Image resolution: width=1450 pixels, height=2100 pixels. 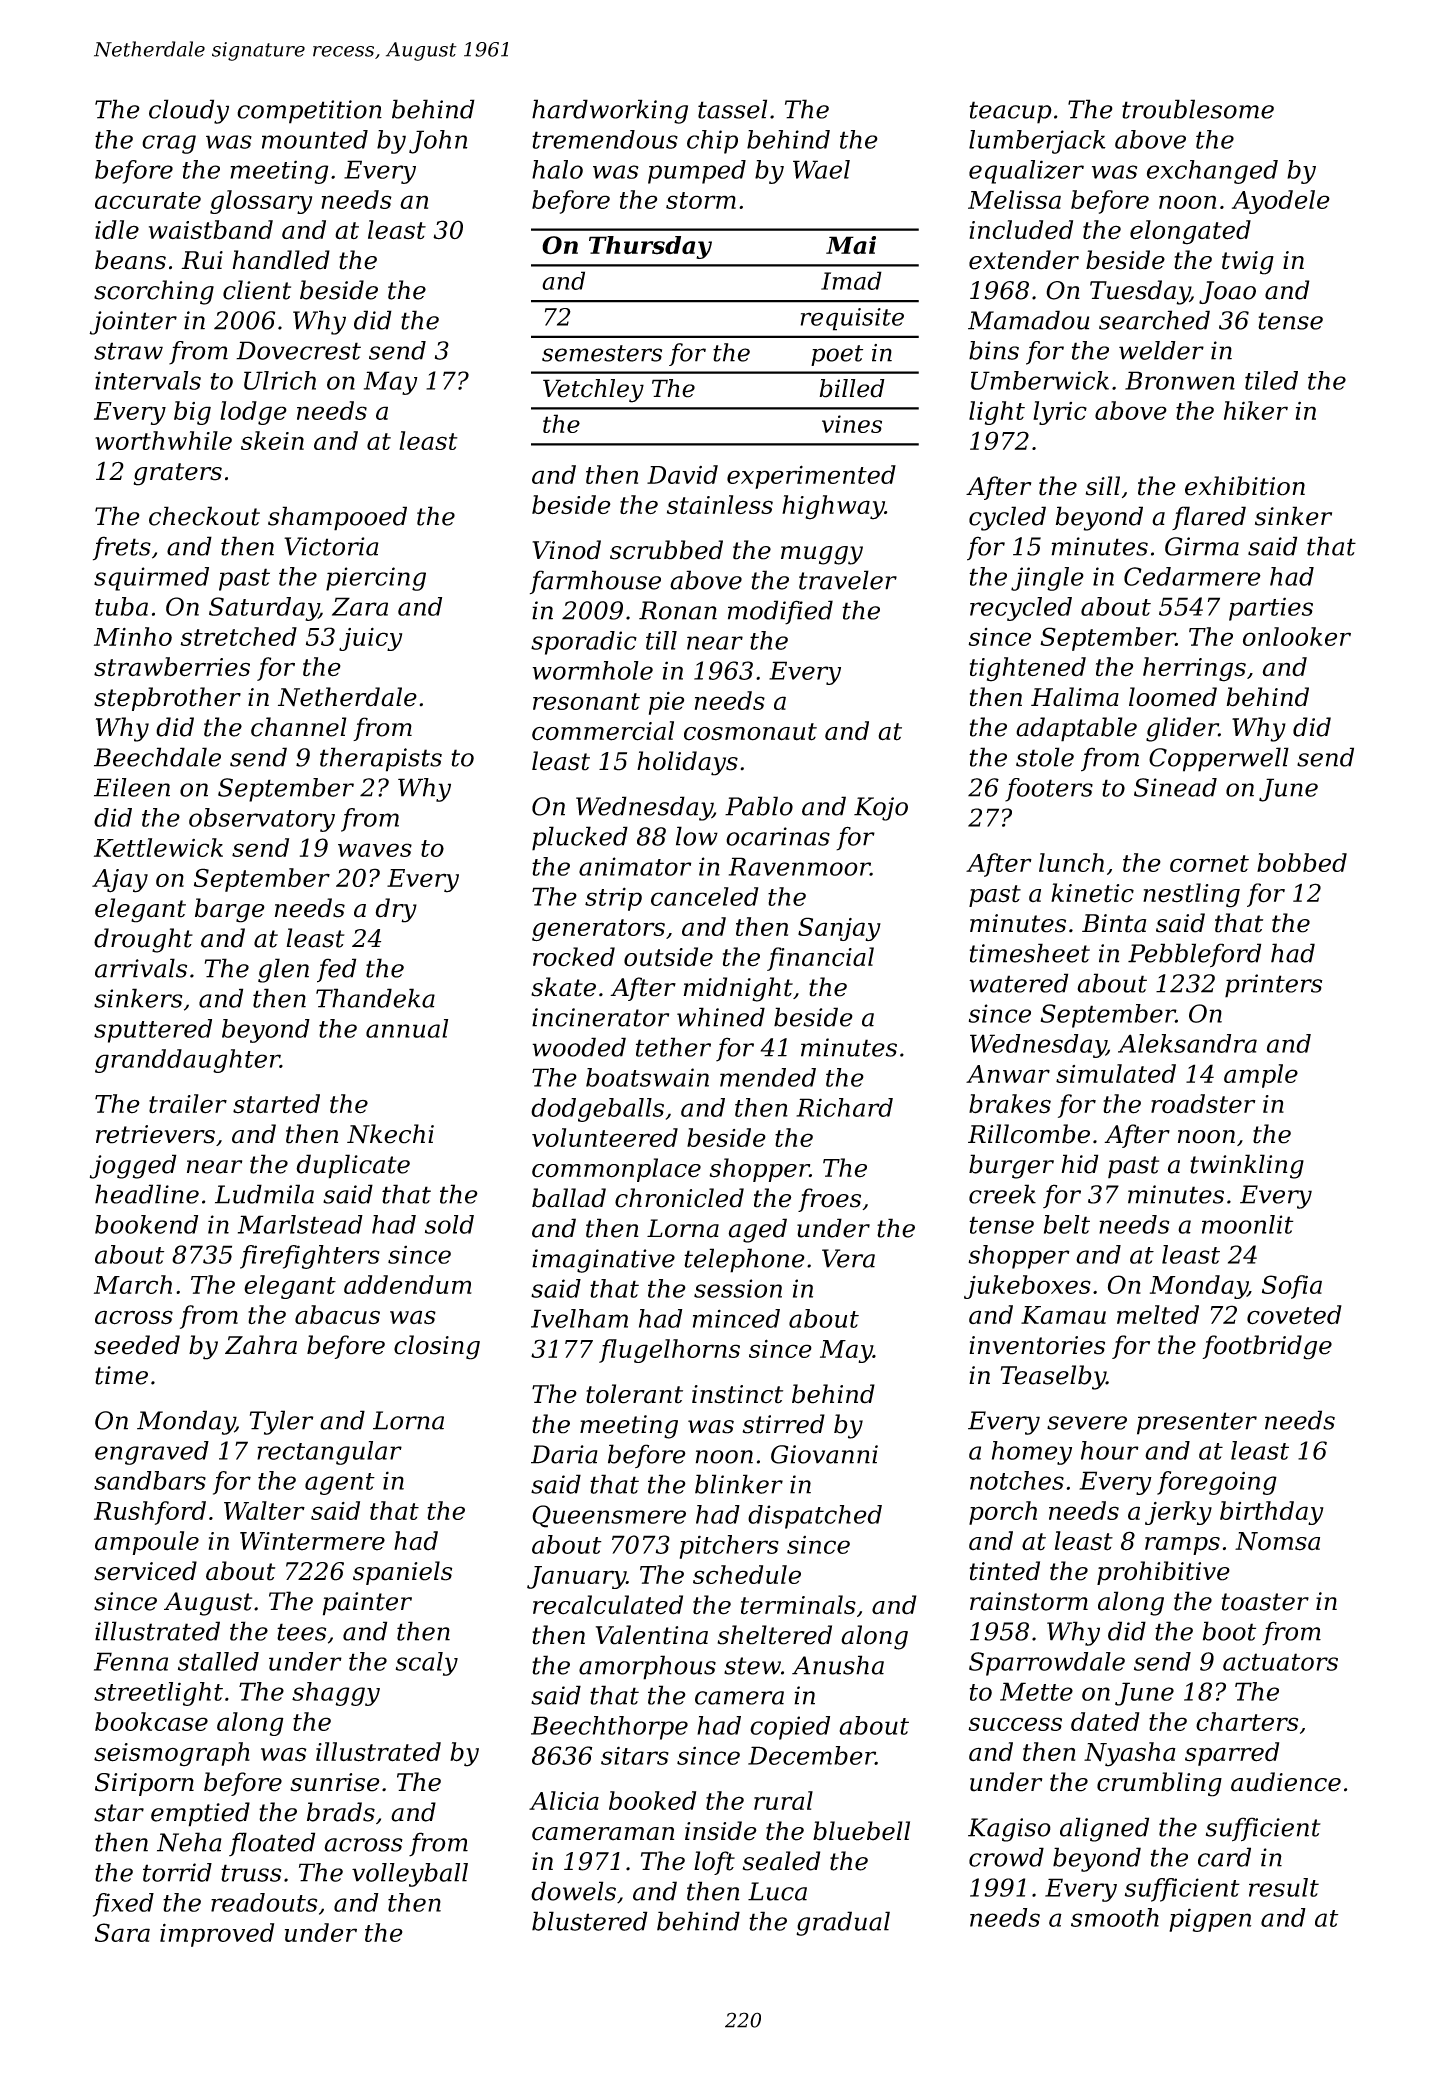 I want to click on sunrise, so click(x=335, y=1782).
